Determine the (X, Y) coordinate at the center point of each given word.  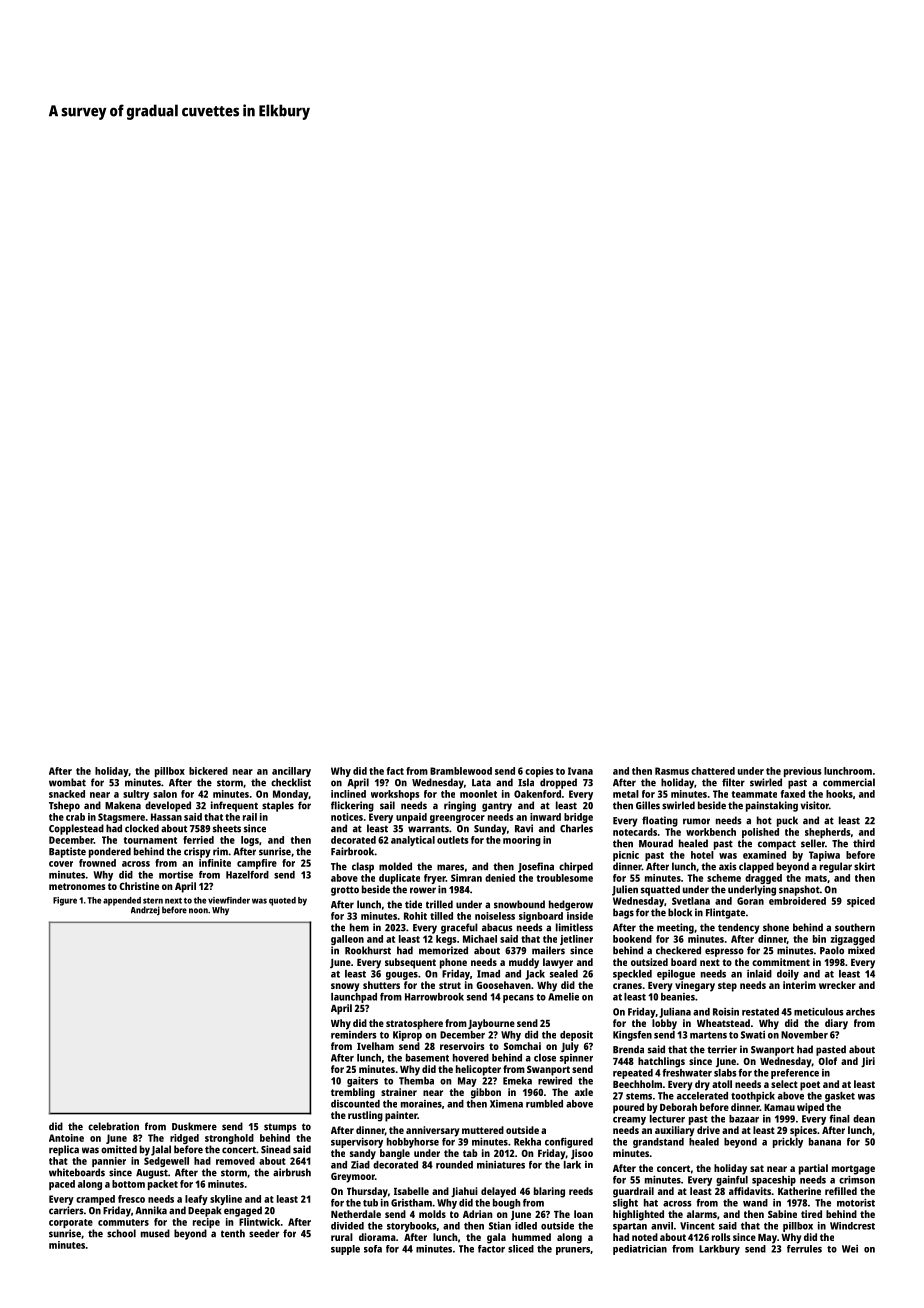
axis (728, 866)
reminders (354, 1035)
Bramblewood (461, 771)
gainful (732, 1181)
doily (788, 975)
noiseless (495, 916)
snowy (345, 987)
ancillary (291, 772)
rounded (454, 1165)
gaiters (362, 1081)
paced (62, 1185)
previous (802, 772)
